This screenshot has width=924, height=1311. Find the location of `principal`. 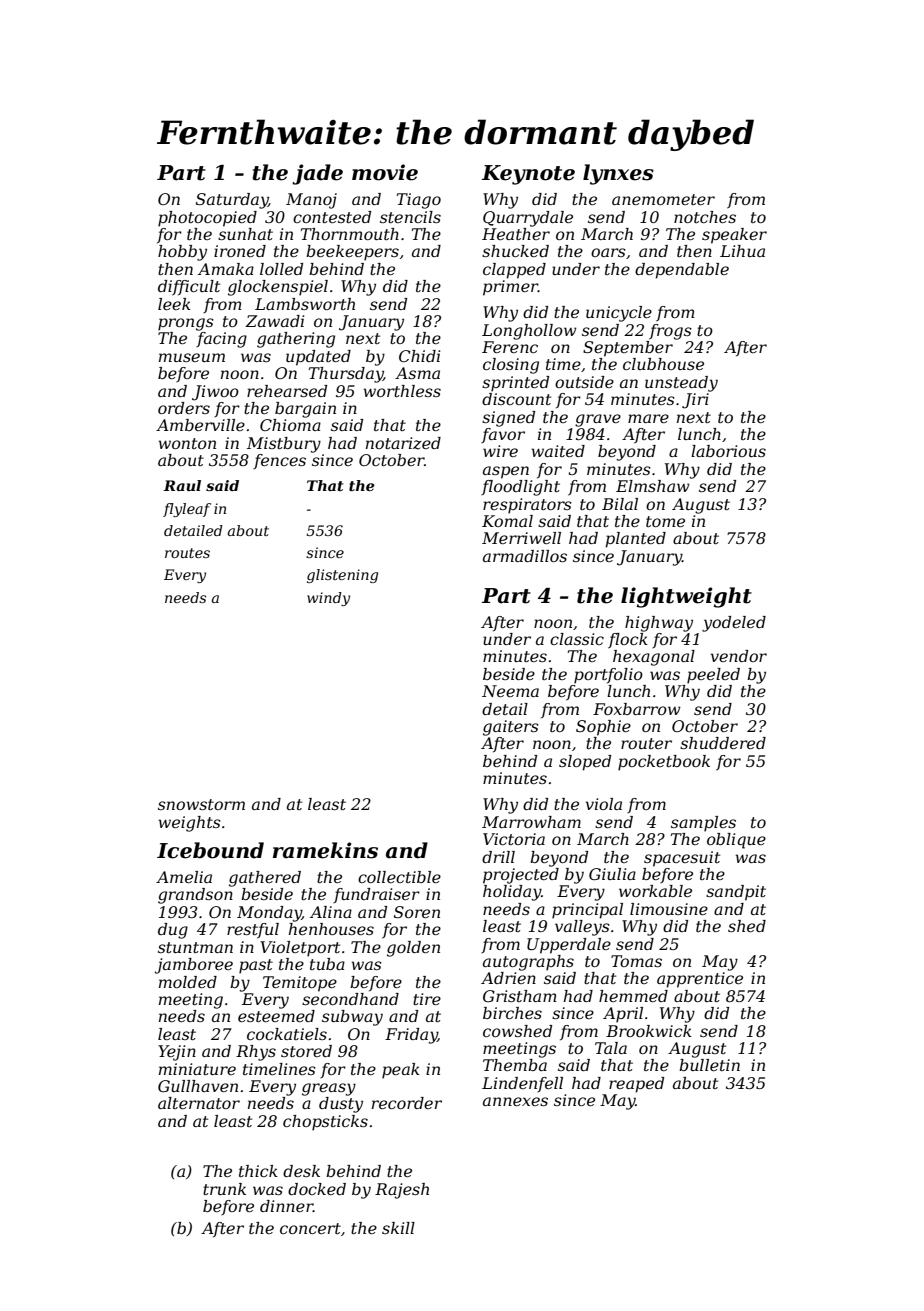

principal is located at coordinates (587, 911).
